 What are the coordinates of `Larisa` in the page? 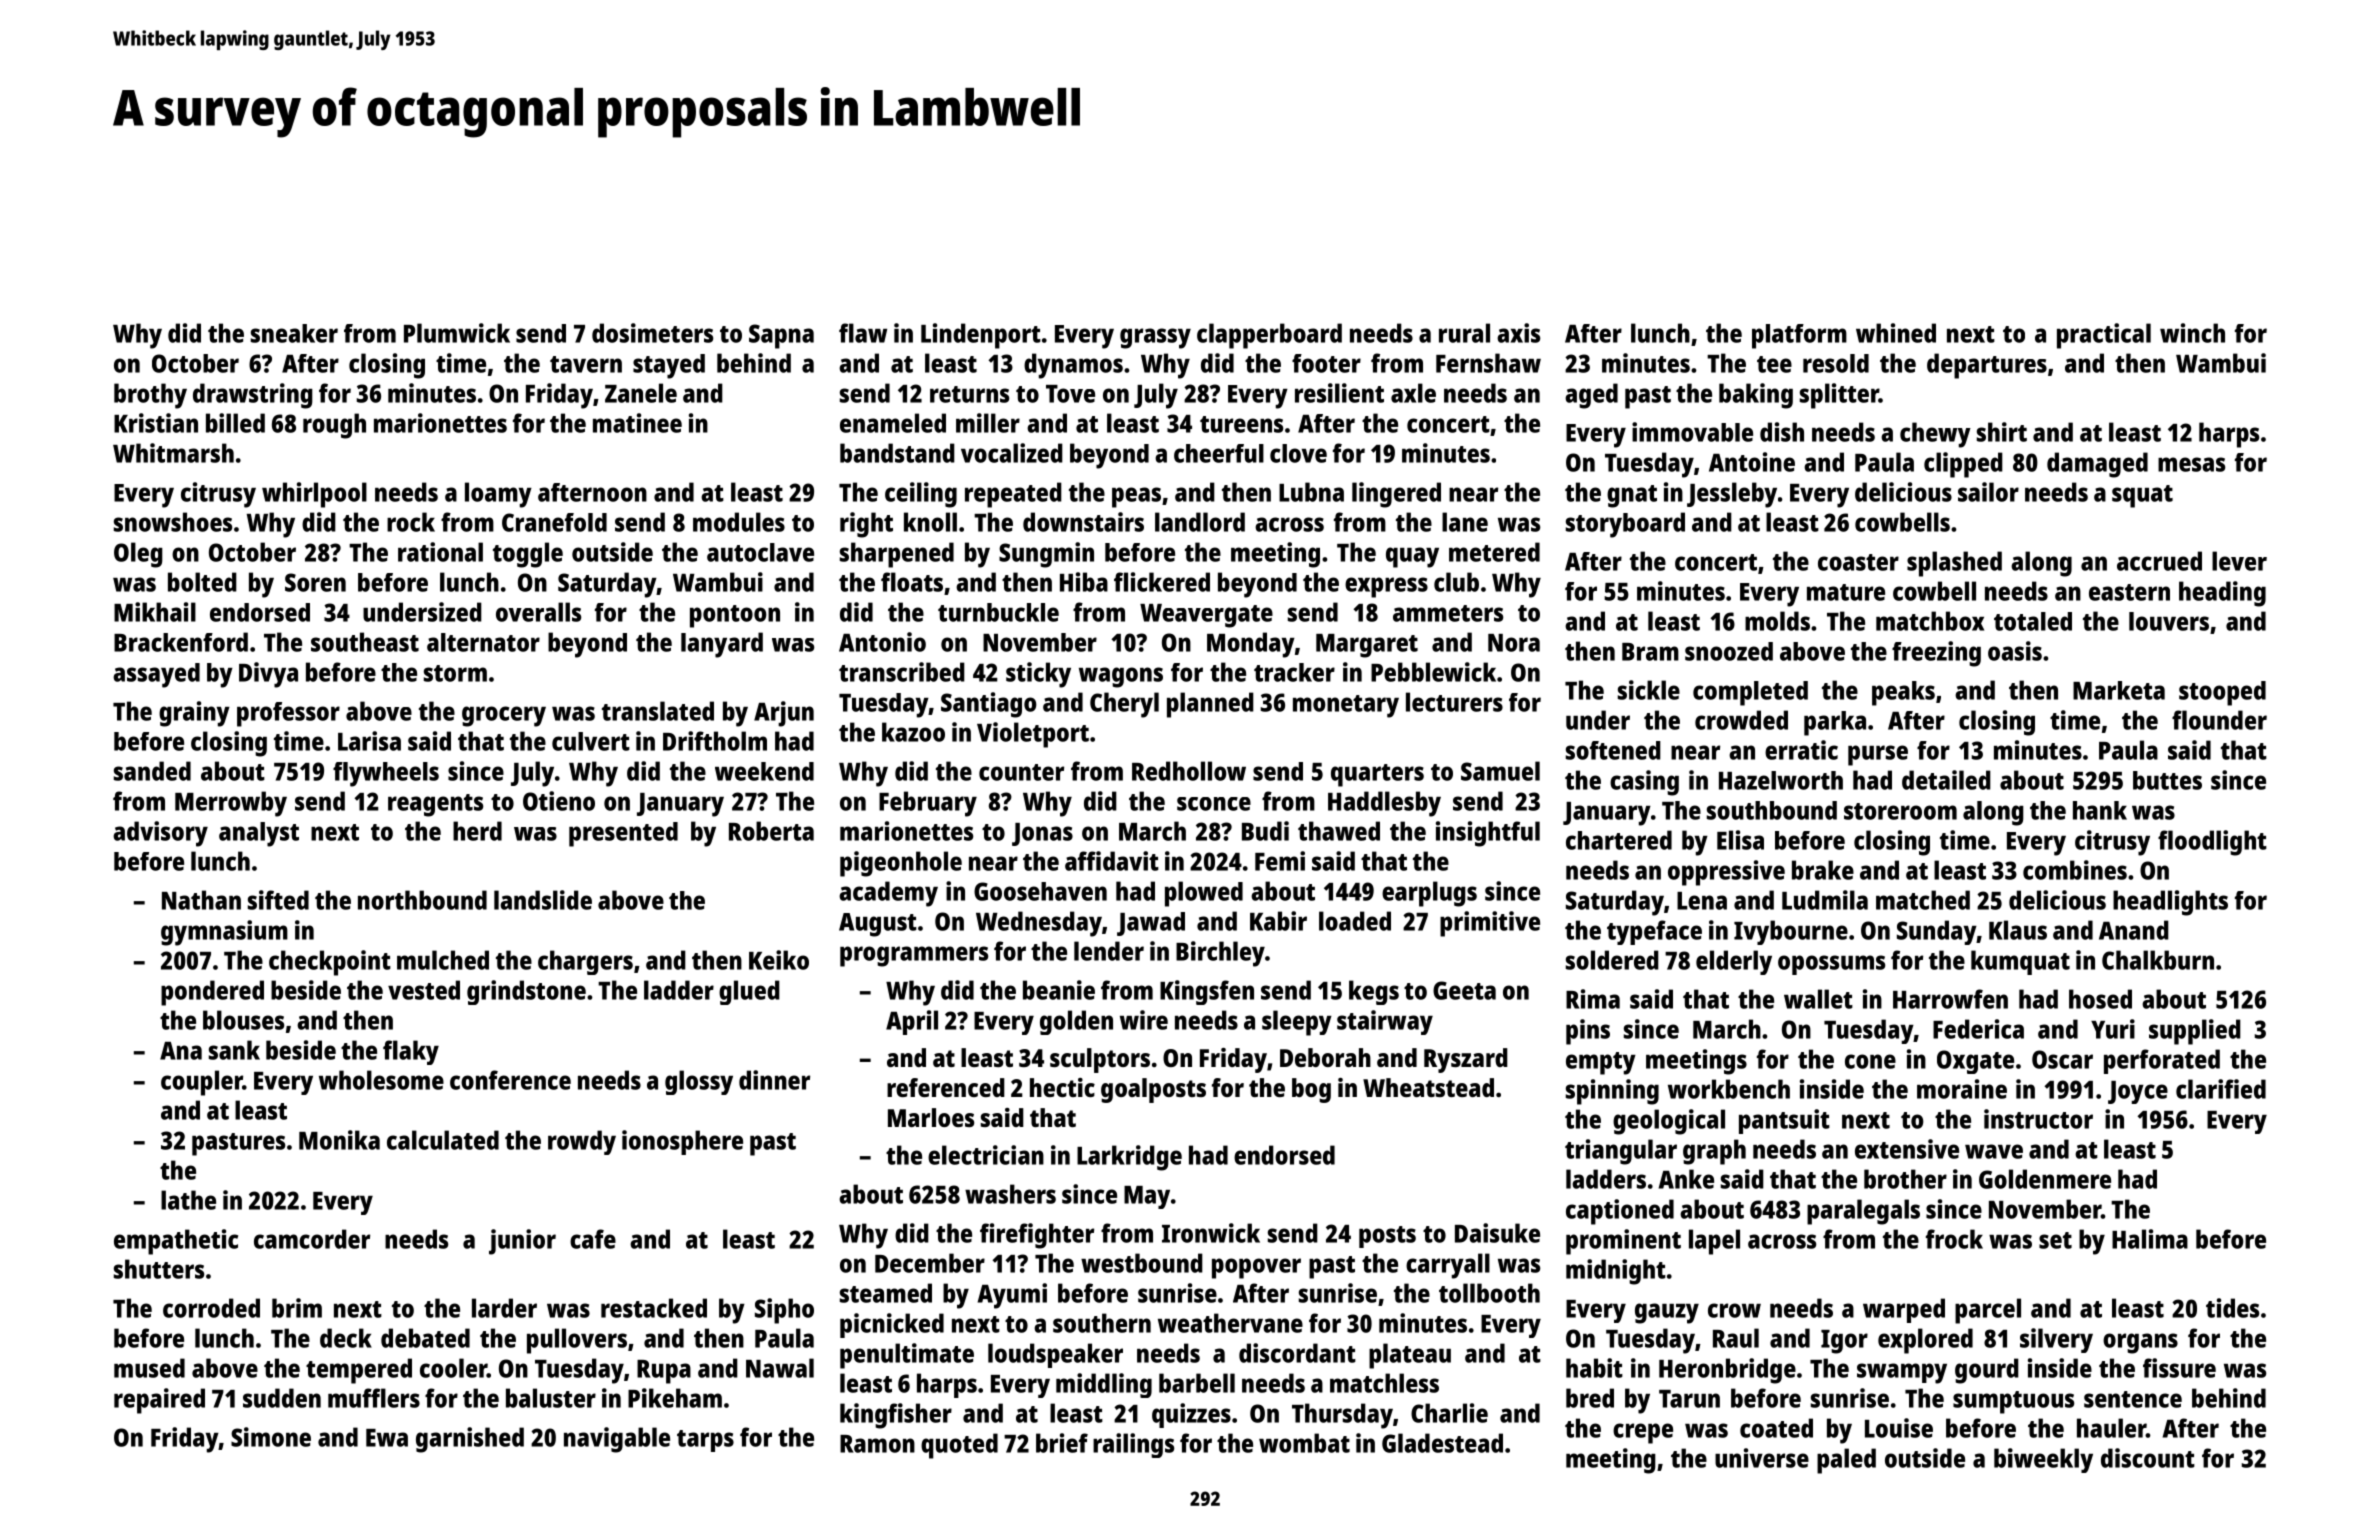 It's located at (369, 741).
